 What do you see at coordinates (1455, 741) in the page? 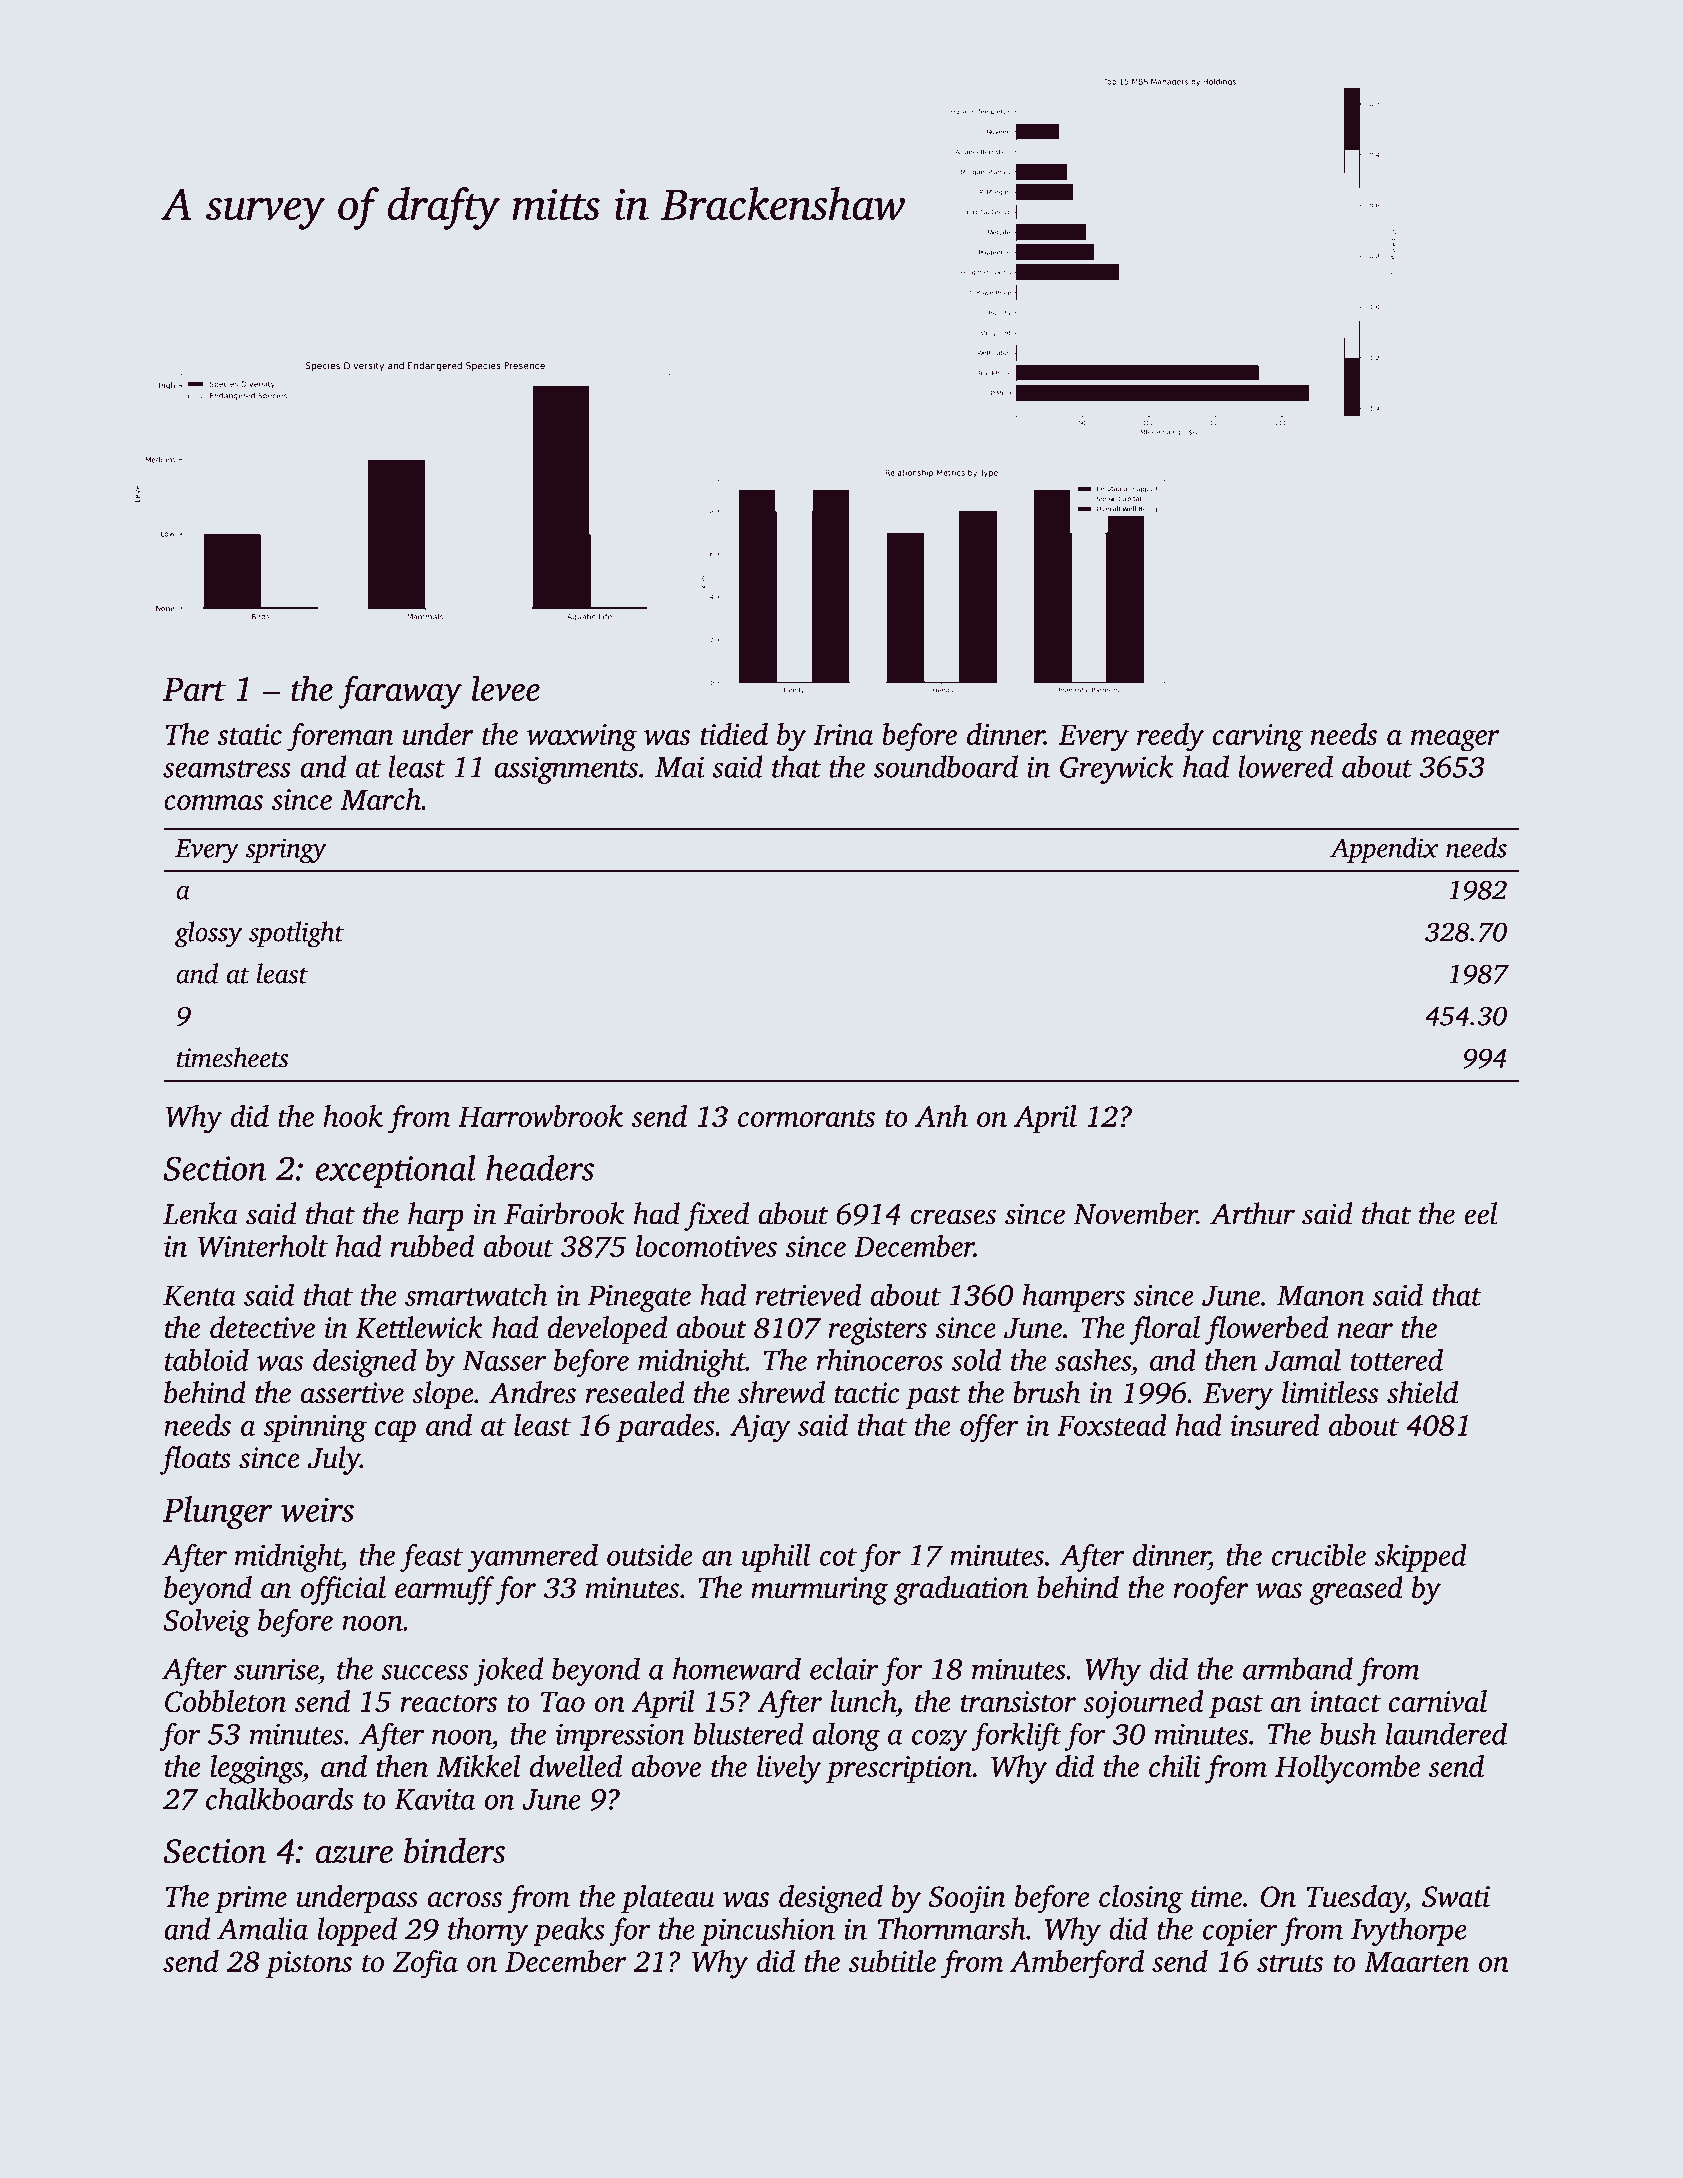
I see `meager` at bounding box center [1455, 741].
